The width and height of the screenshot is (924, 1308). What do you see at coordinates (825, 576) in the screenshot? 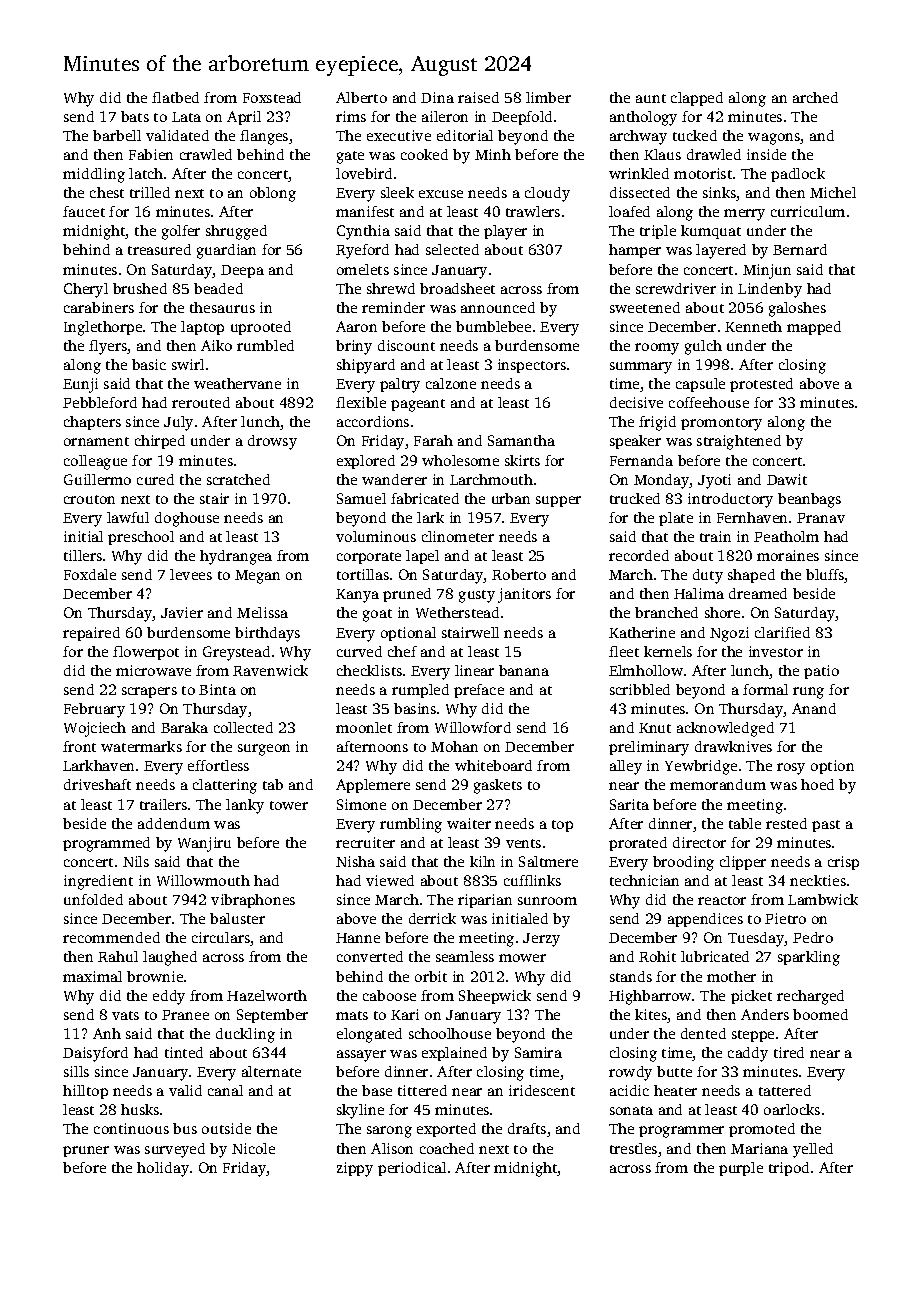
I see `bluffs` at bounding box center [825, 576].
